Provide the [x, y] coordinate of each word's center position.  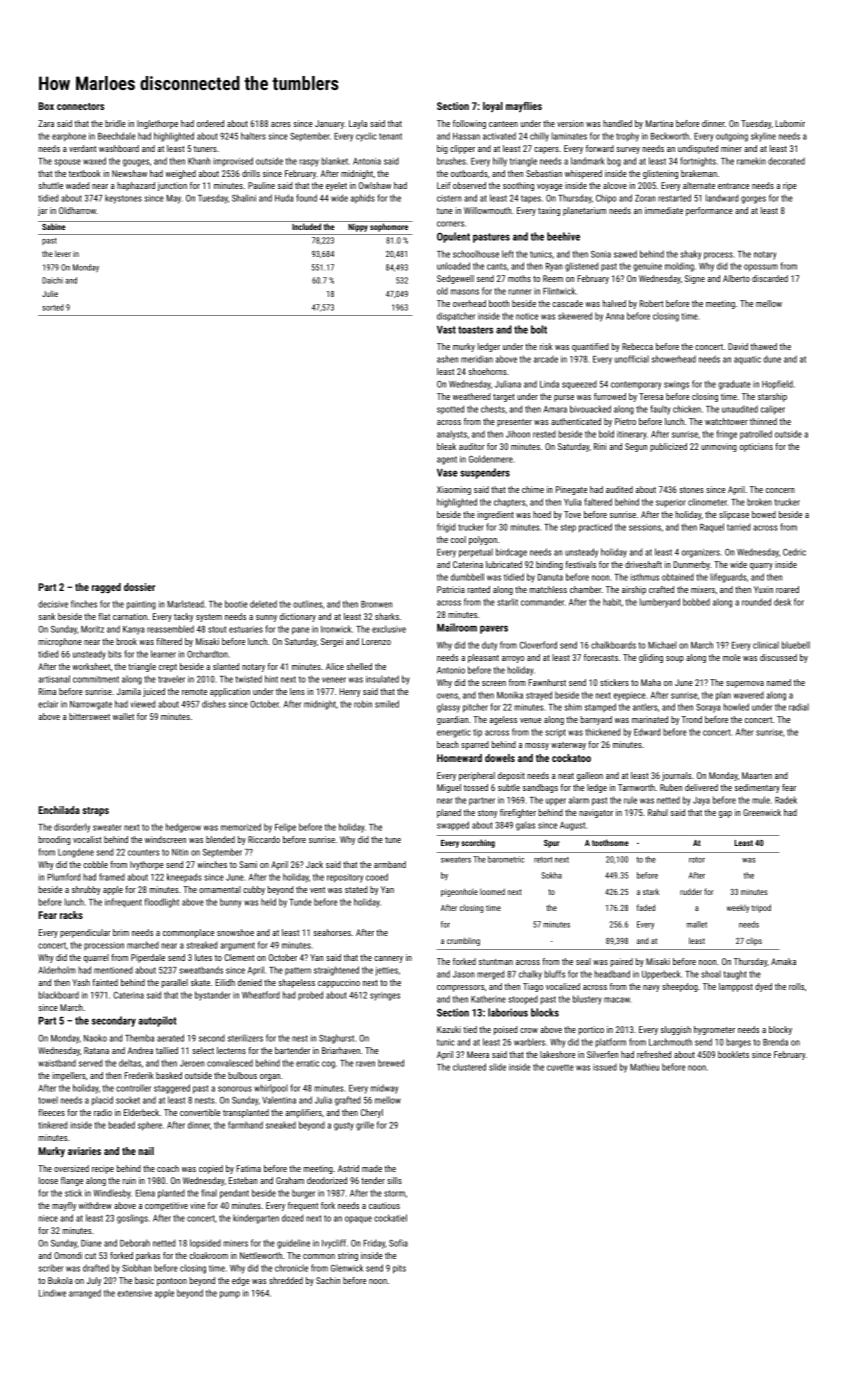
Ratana [96, 1050]
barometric [506, 859]
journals [677, 776]
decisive [53, 604]
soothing [518, 186]
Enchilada [59, 810]
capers [546, 150]
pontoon [172, 1282]
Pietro [625, 421]
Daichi [52, 280]
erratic [307, 1063]
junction [172, 186]
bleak [446, 446]
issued [605, 1067]
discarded [770, 278]
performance [709, 211]
